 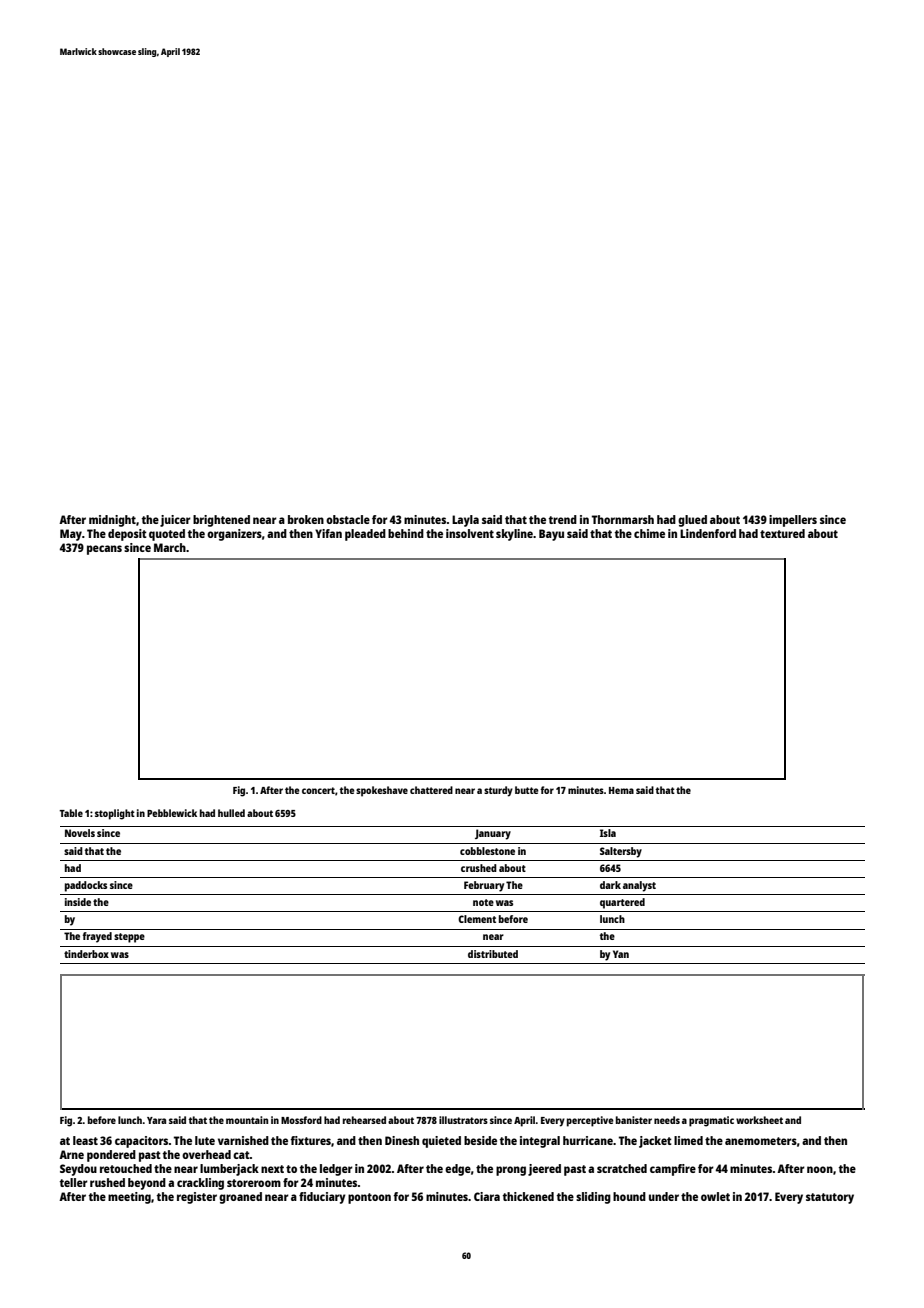 What do you see at coordinates (129, 938) in the image?
I see `steppe` at bounding box center [129, 938].
